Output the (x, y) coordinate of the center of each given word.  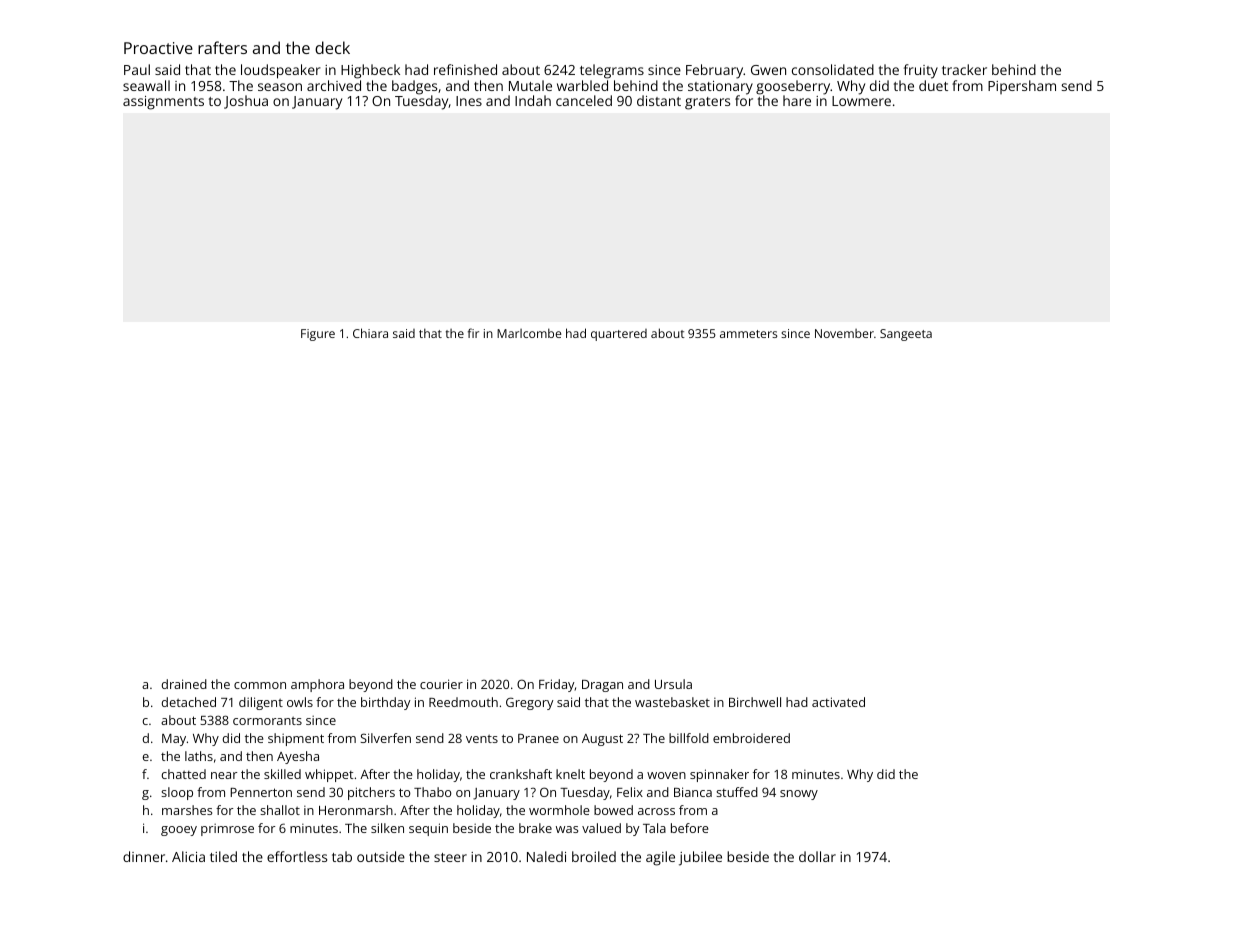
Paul (137, 69)
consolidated (833, 69)
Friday (557, 685)
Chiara (370, 333)
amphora (317, 685)
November (844, 333)
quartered (619, 335)
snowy (799, 795)
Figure (318, 335)
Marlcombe (529, 333)
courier (441, 684)
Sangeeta (906, 335)
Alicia (188, 856)
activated (838, 702)
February (715, 71)
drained (184, 684)
